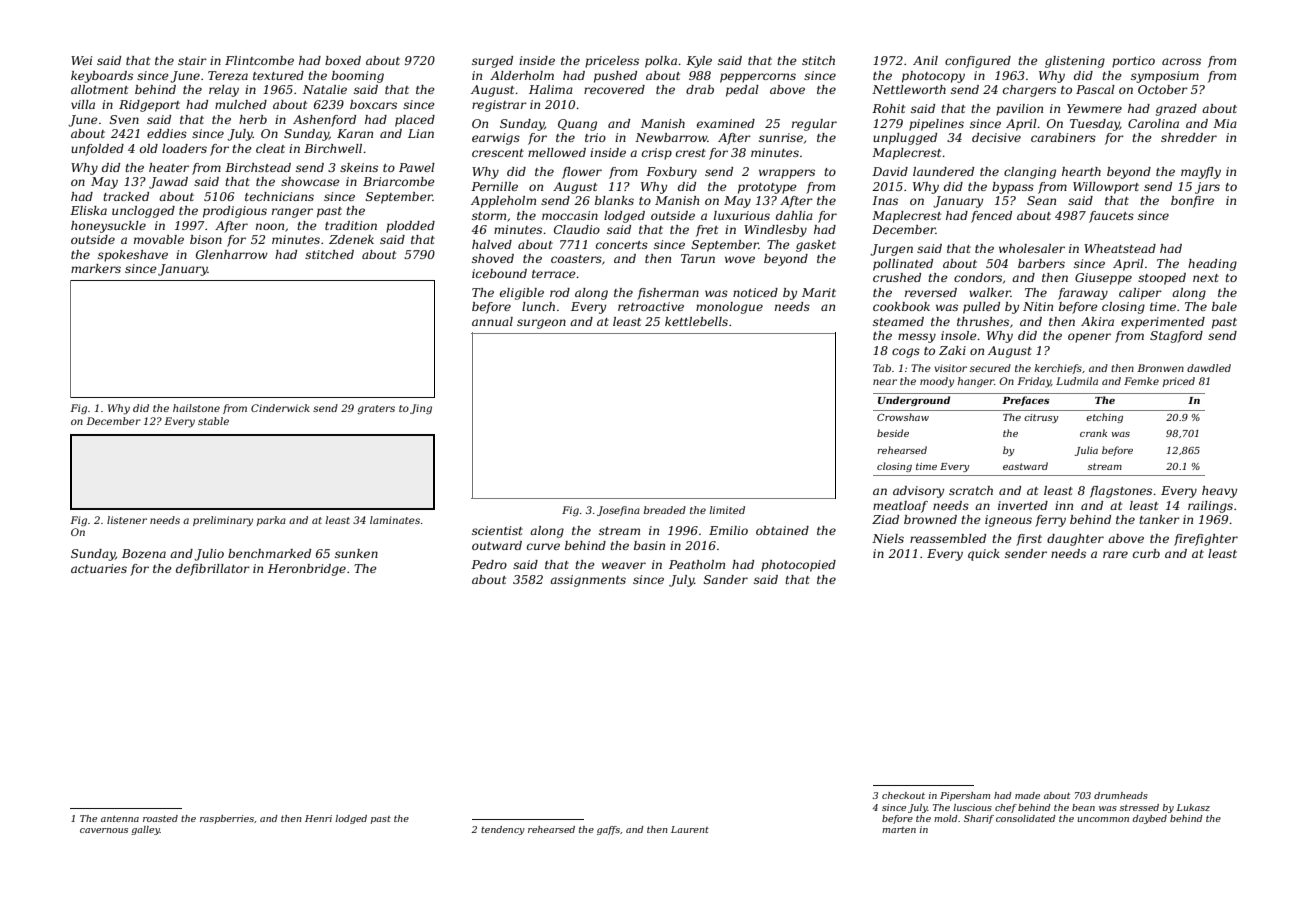  I want to click on rare, so click(1115, 554).
